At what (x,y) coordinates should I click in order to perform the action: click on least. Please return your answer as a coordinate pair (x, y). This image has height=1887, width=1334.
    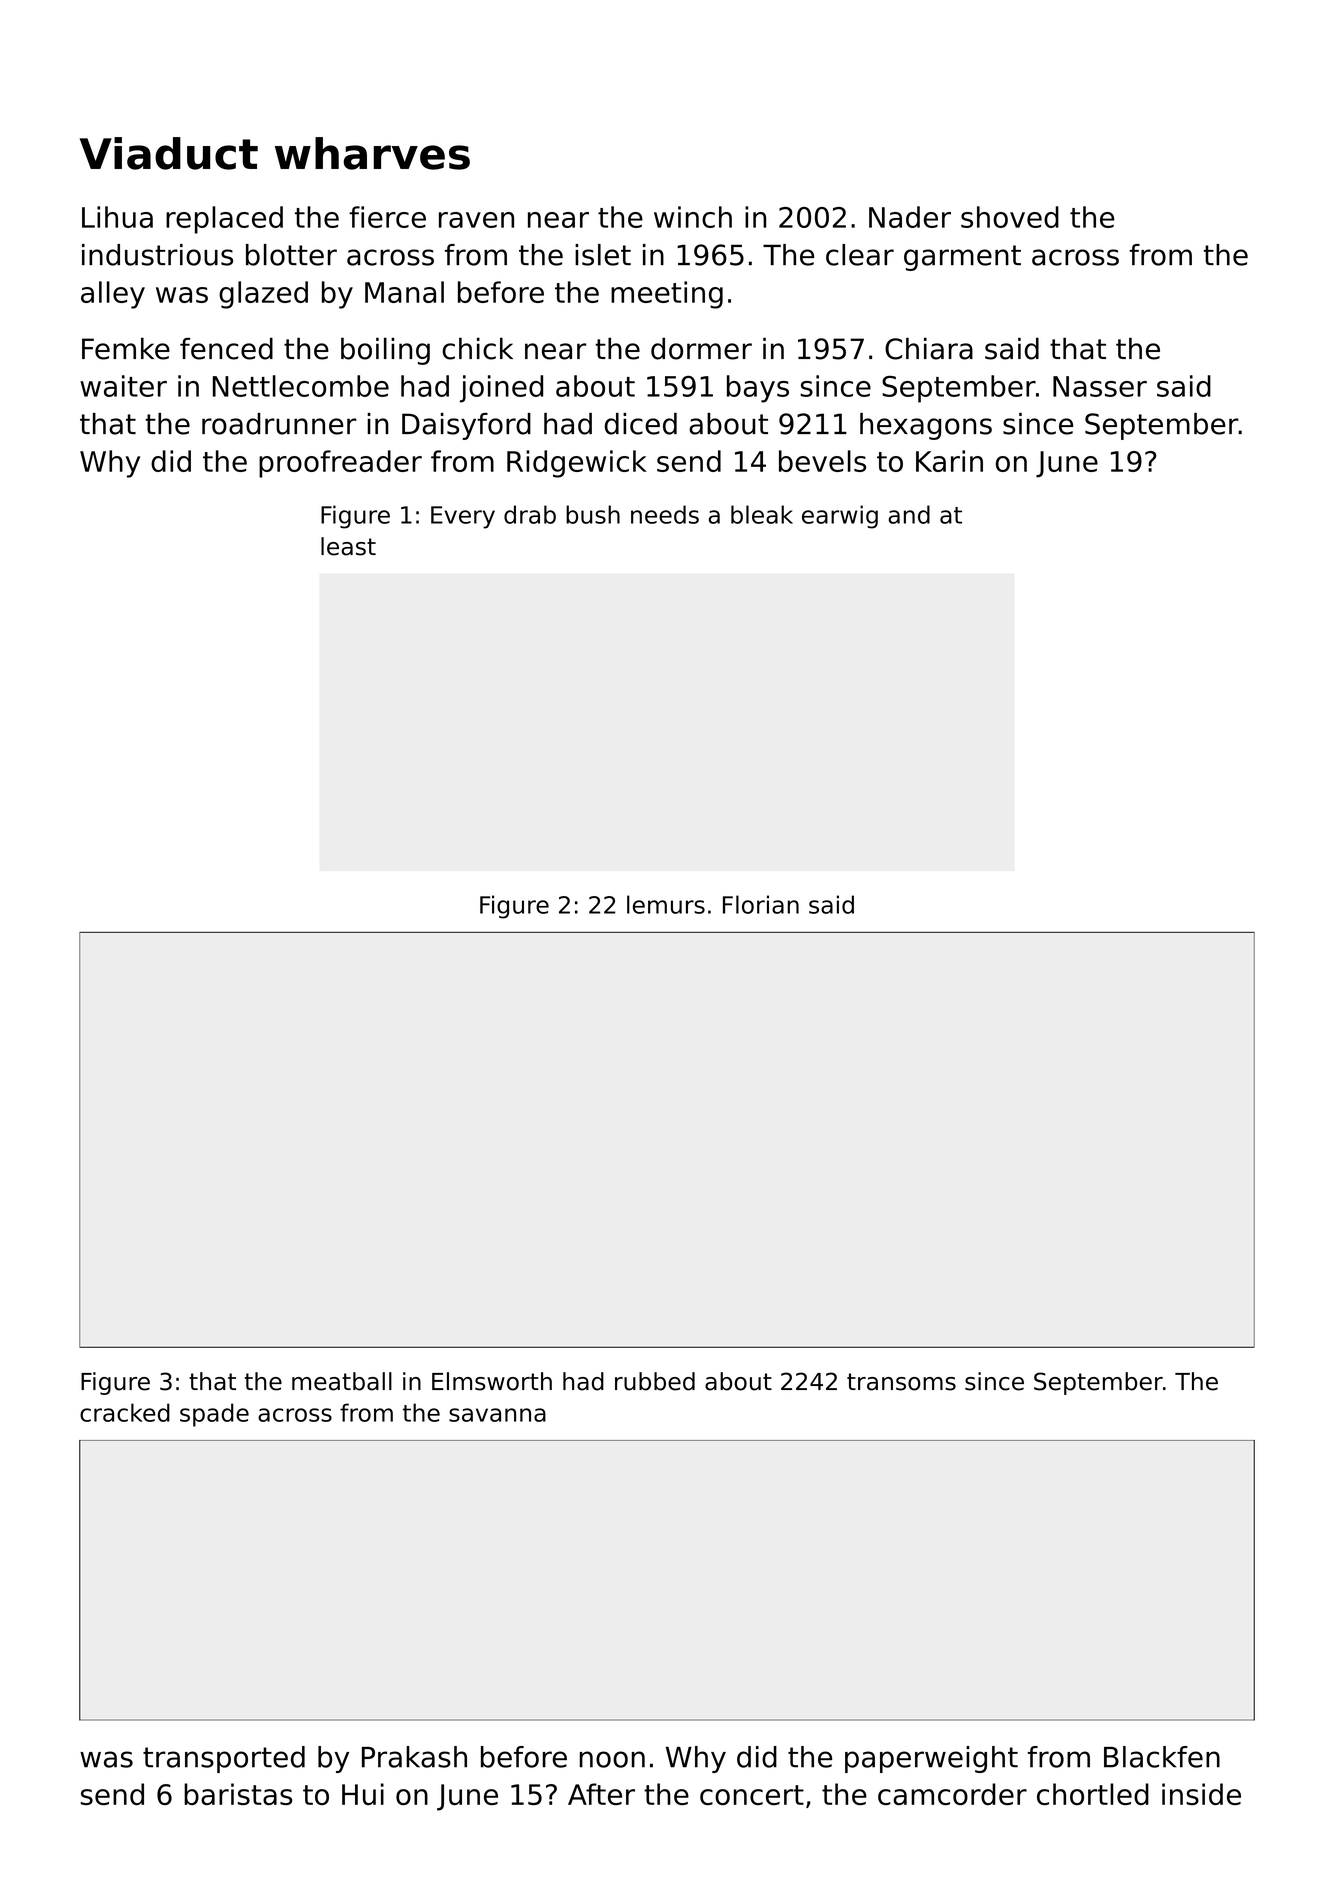
    Looking at the image, I should click on (348, 546).
